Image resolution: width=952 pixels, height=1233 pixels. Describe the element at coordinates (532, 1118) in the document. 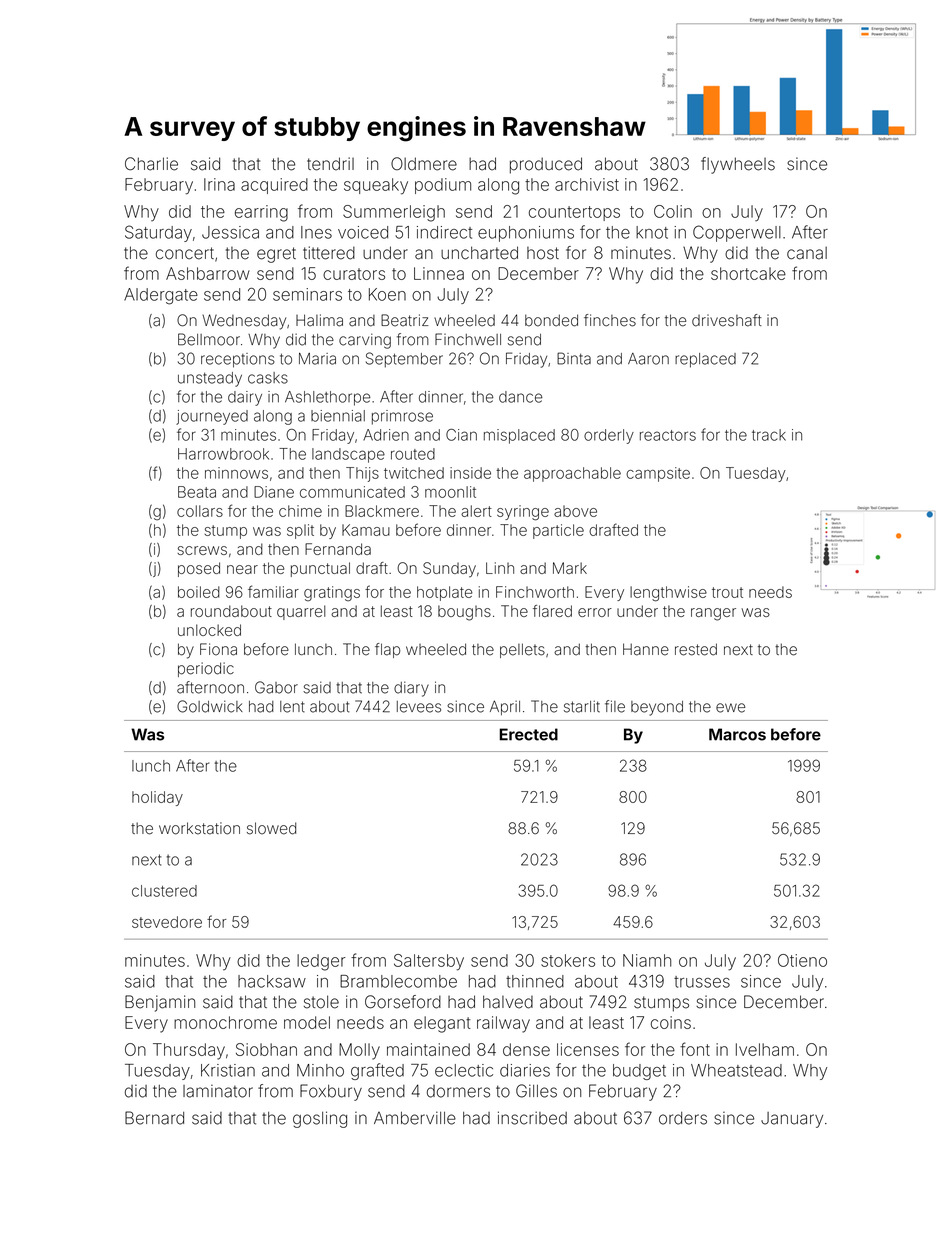

I see `inscribed` at that location.
